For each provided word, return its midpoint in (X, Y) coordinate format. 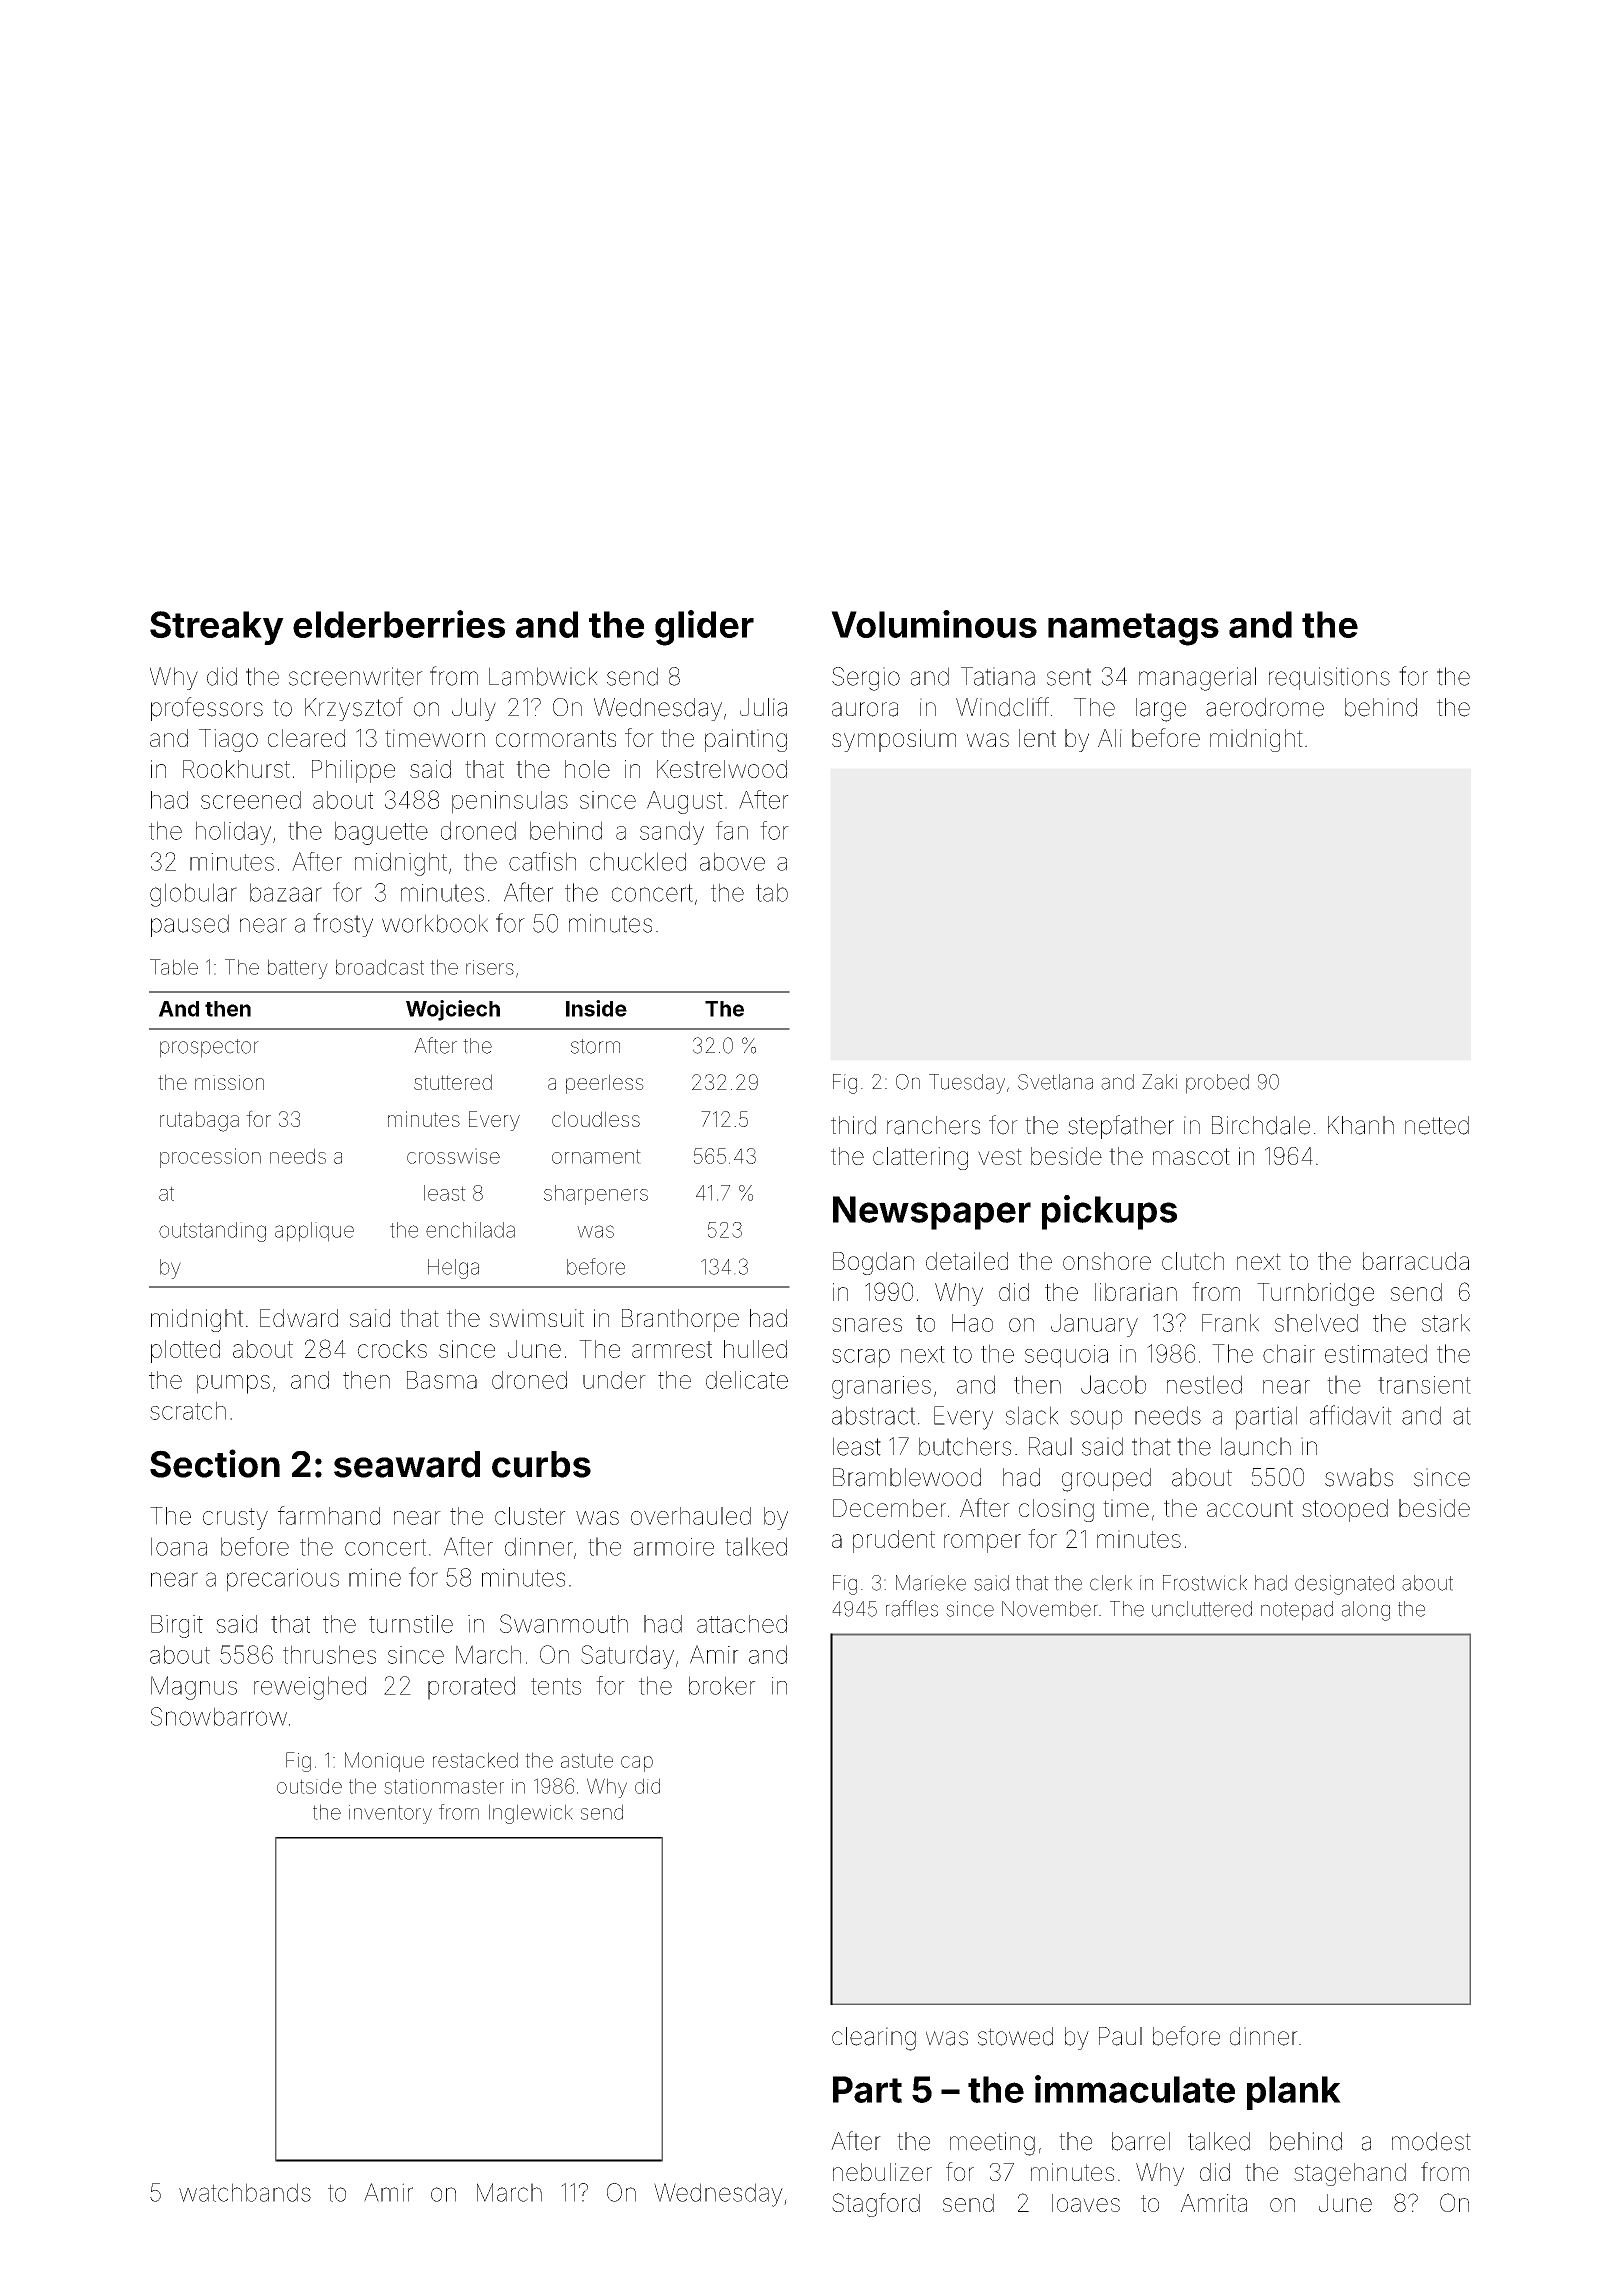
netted (1437, 1125)
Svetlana (1055, 1082)
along (1366, 1611)
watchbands (245, 2192)
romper (982, 1543)
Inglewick (531, 1814)
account (1250, 1508)
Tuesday (967, 1084)
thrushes (329, 1654)
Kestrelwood (722, 769)
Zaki (1159, 1082)
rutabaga (199, 1121)
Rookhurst (236, 769)
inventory (390, 1814)
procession (210, 1158)
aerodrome (1265, 707)
